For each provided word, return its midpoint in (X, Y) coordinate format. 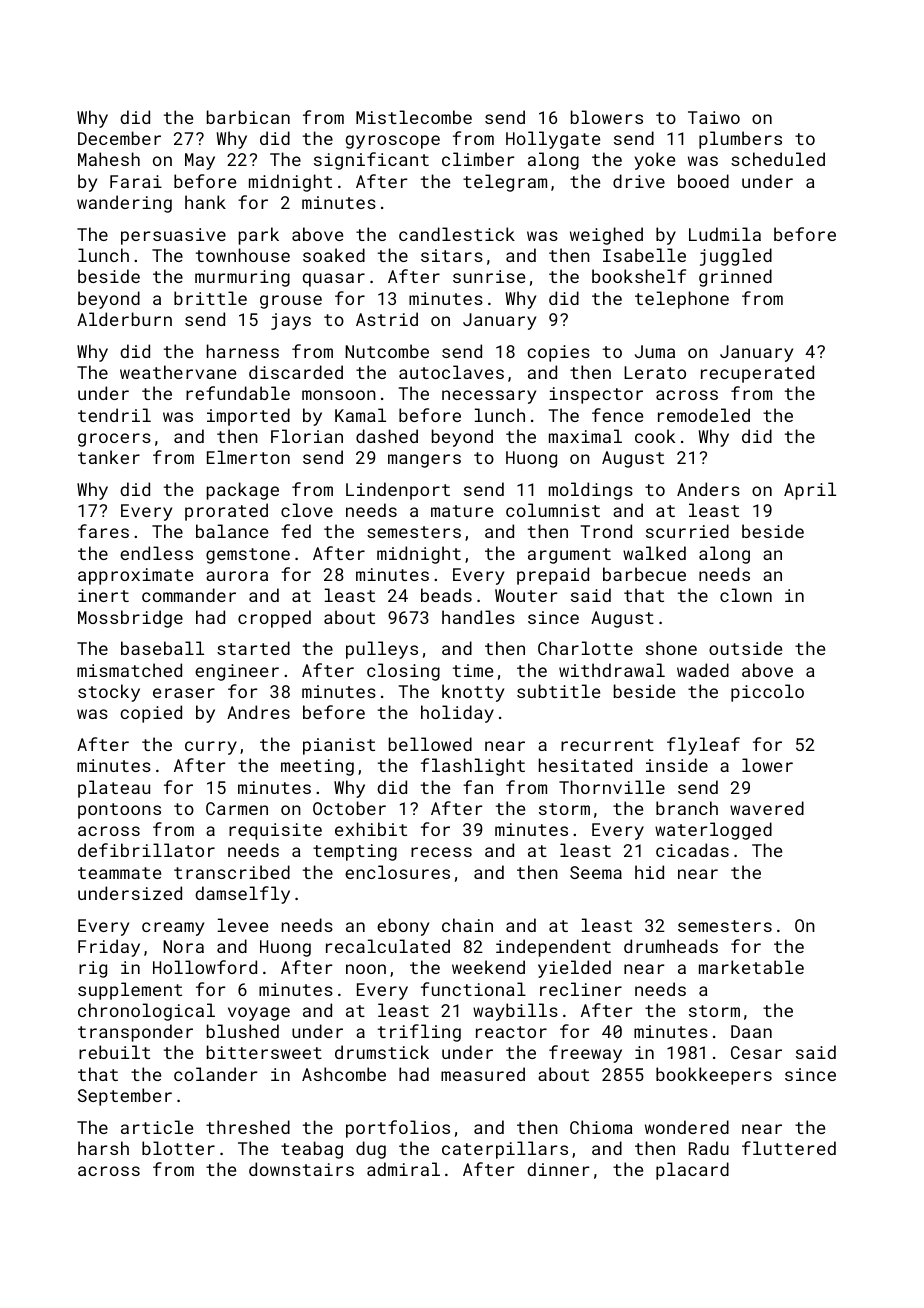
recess (441, 852)
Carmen (237, 808)
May (200, 161)
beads (446, 595)
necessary (489, 397)
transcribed (232, 872)
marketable (751, 967)
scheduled (778, 159)
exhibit (371, 829)
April (810, 491)
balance (232, 531)
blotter (178, 1148)
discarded (296, 372)
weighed (606, 236)
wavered (767, 808)
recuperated (757, 374)
